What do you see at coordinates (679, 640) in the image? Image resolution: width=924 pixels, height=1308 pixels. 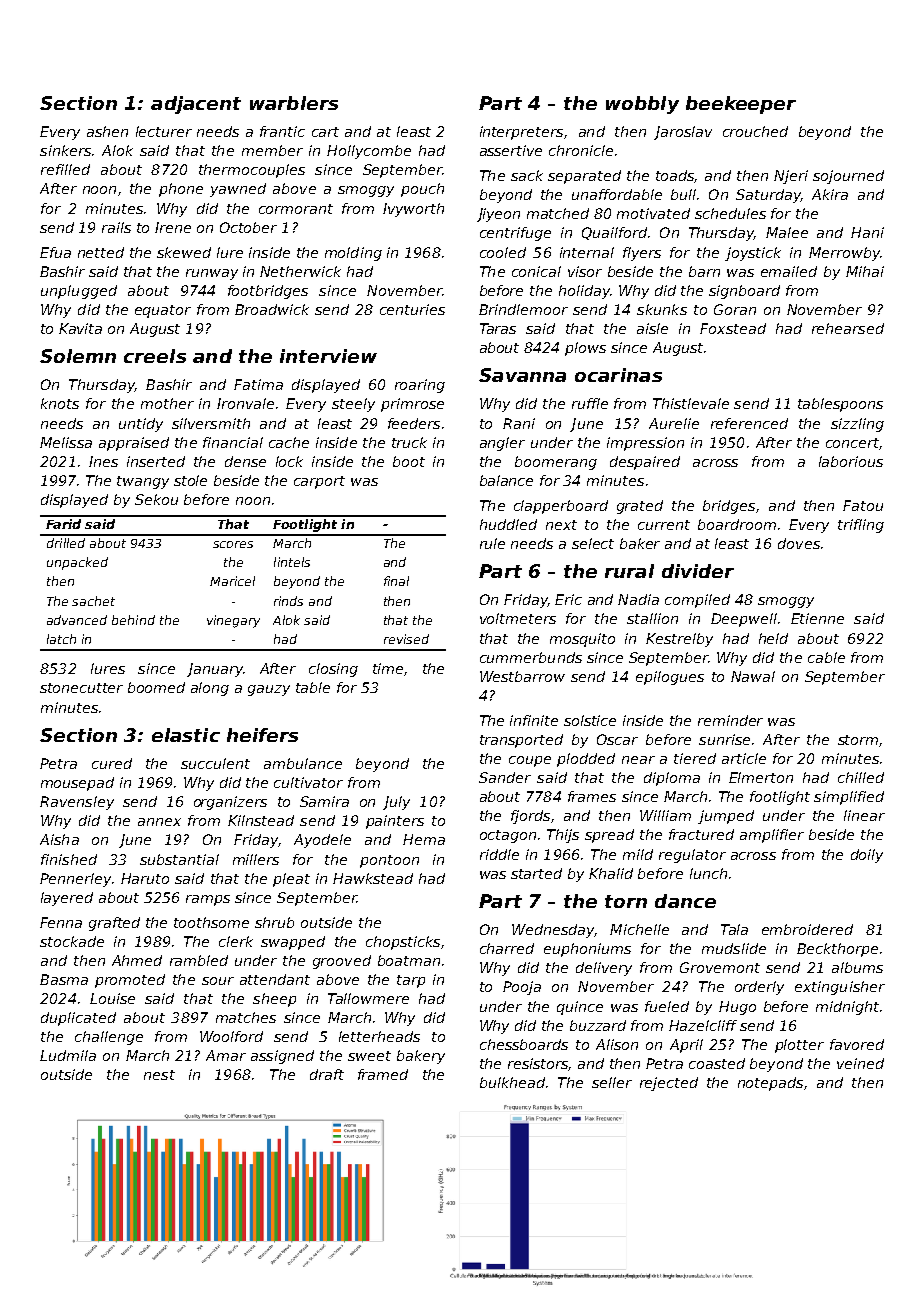 I see `Kestrelby` at bounding box center [679, 640].
